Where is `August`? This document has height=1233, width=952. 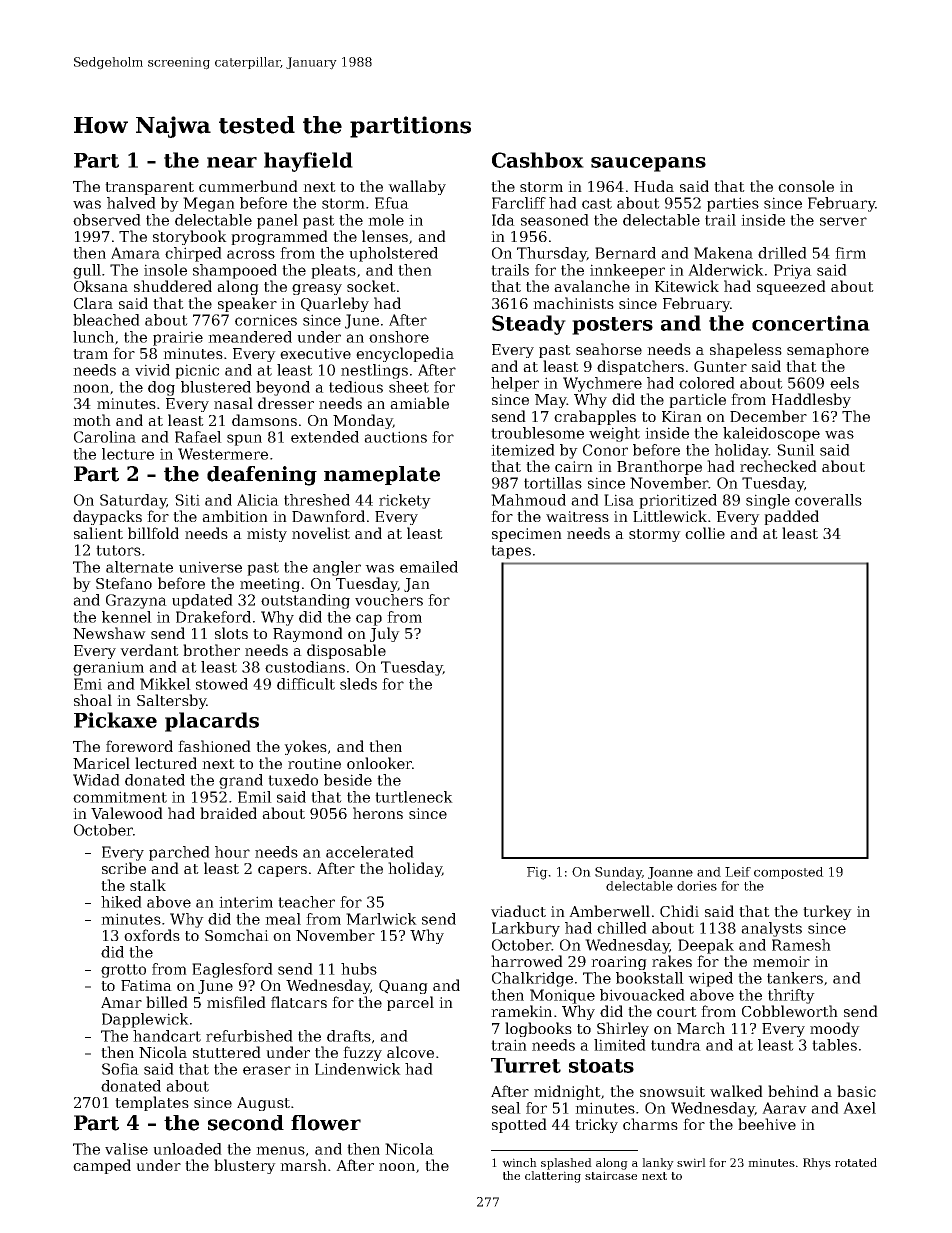 August is located at coordinates (263, 1104).
